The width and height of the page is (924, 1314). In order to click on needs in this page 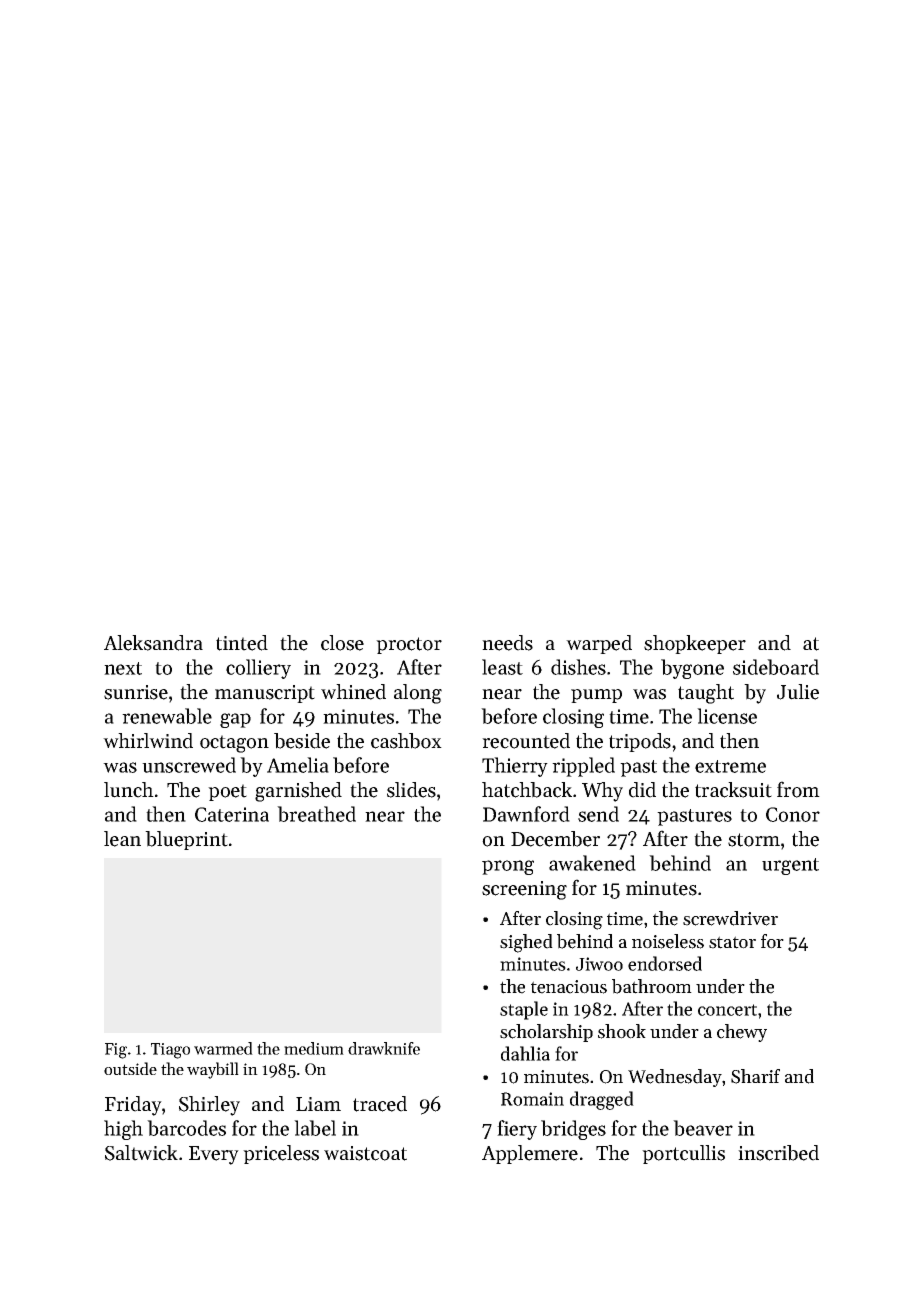, I will do `click(507, 643)`.
